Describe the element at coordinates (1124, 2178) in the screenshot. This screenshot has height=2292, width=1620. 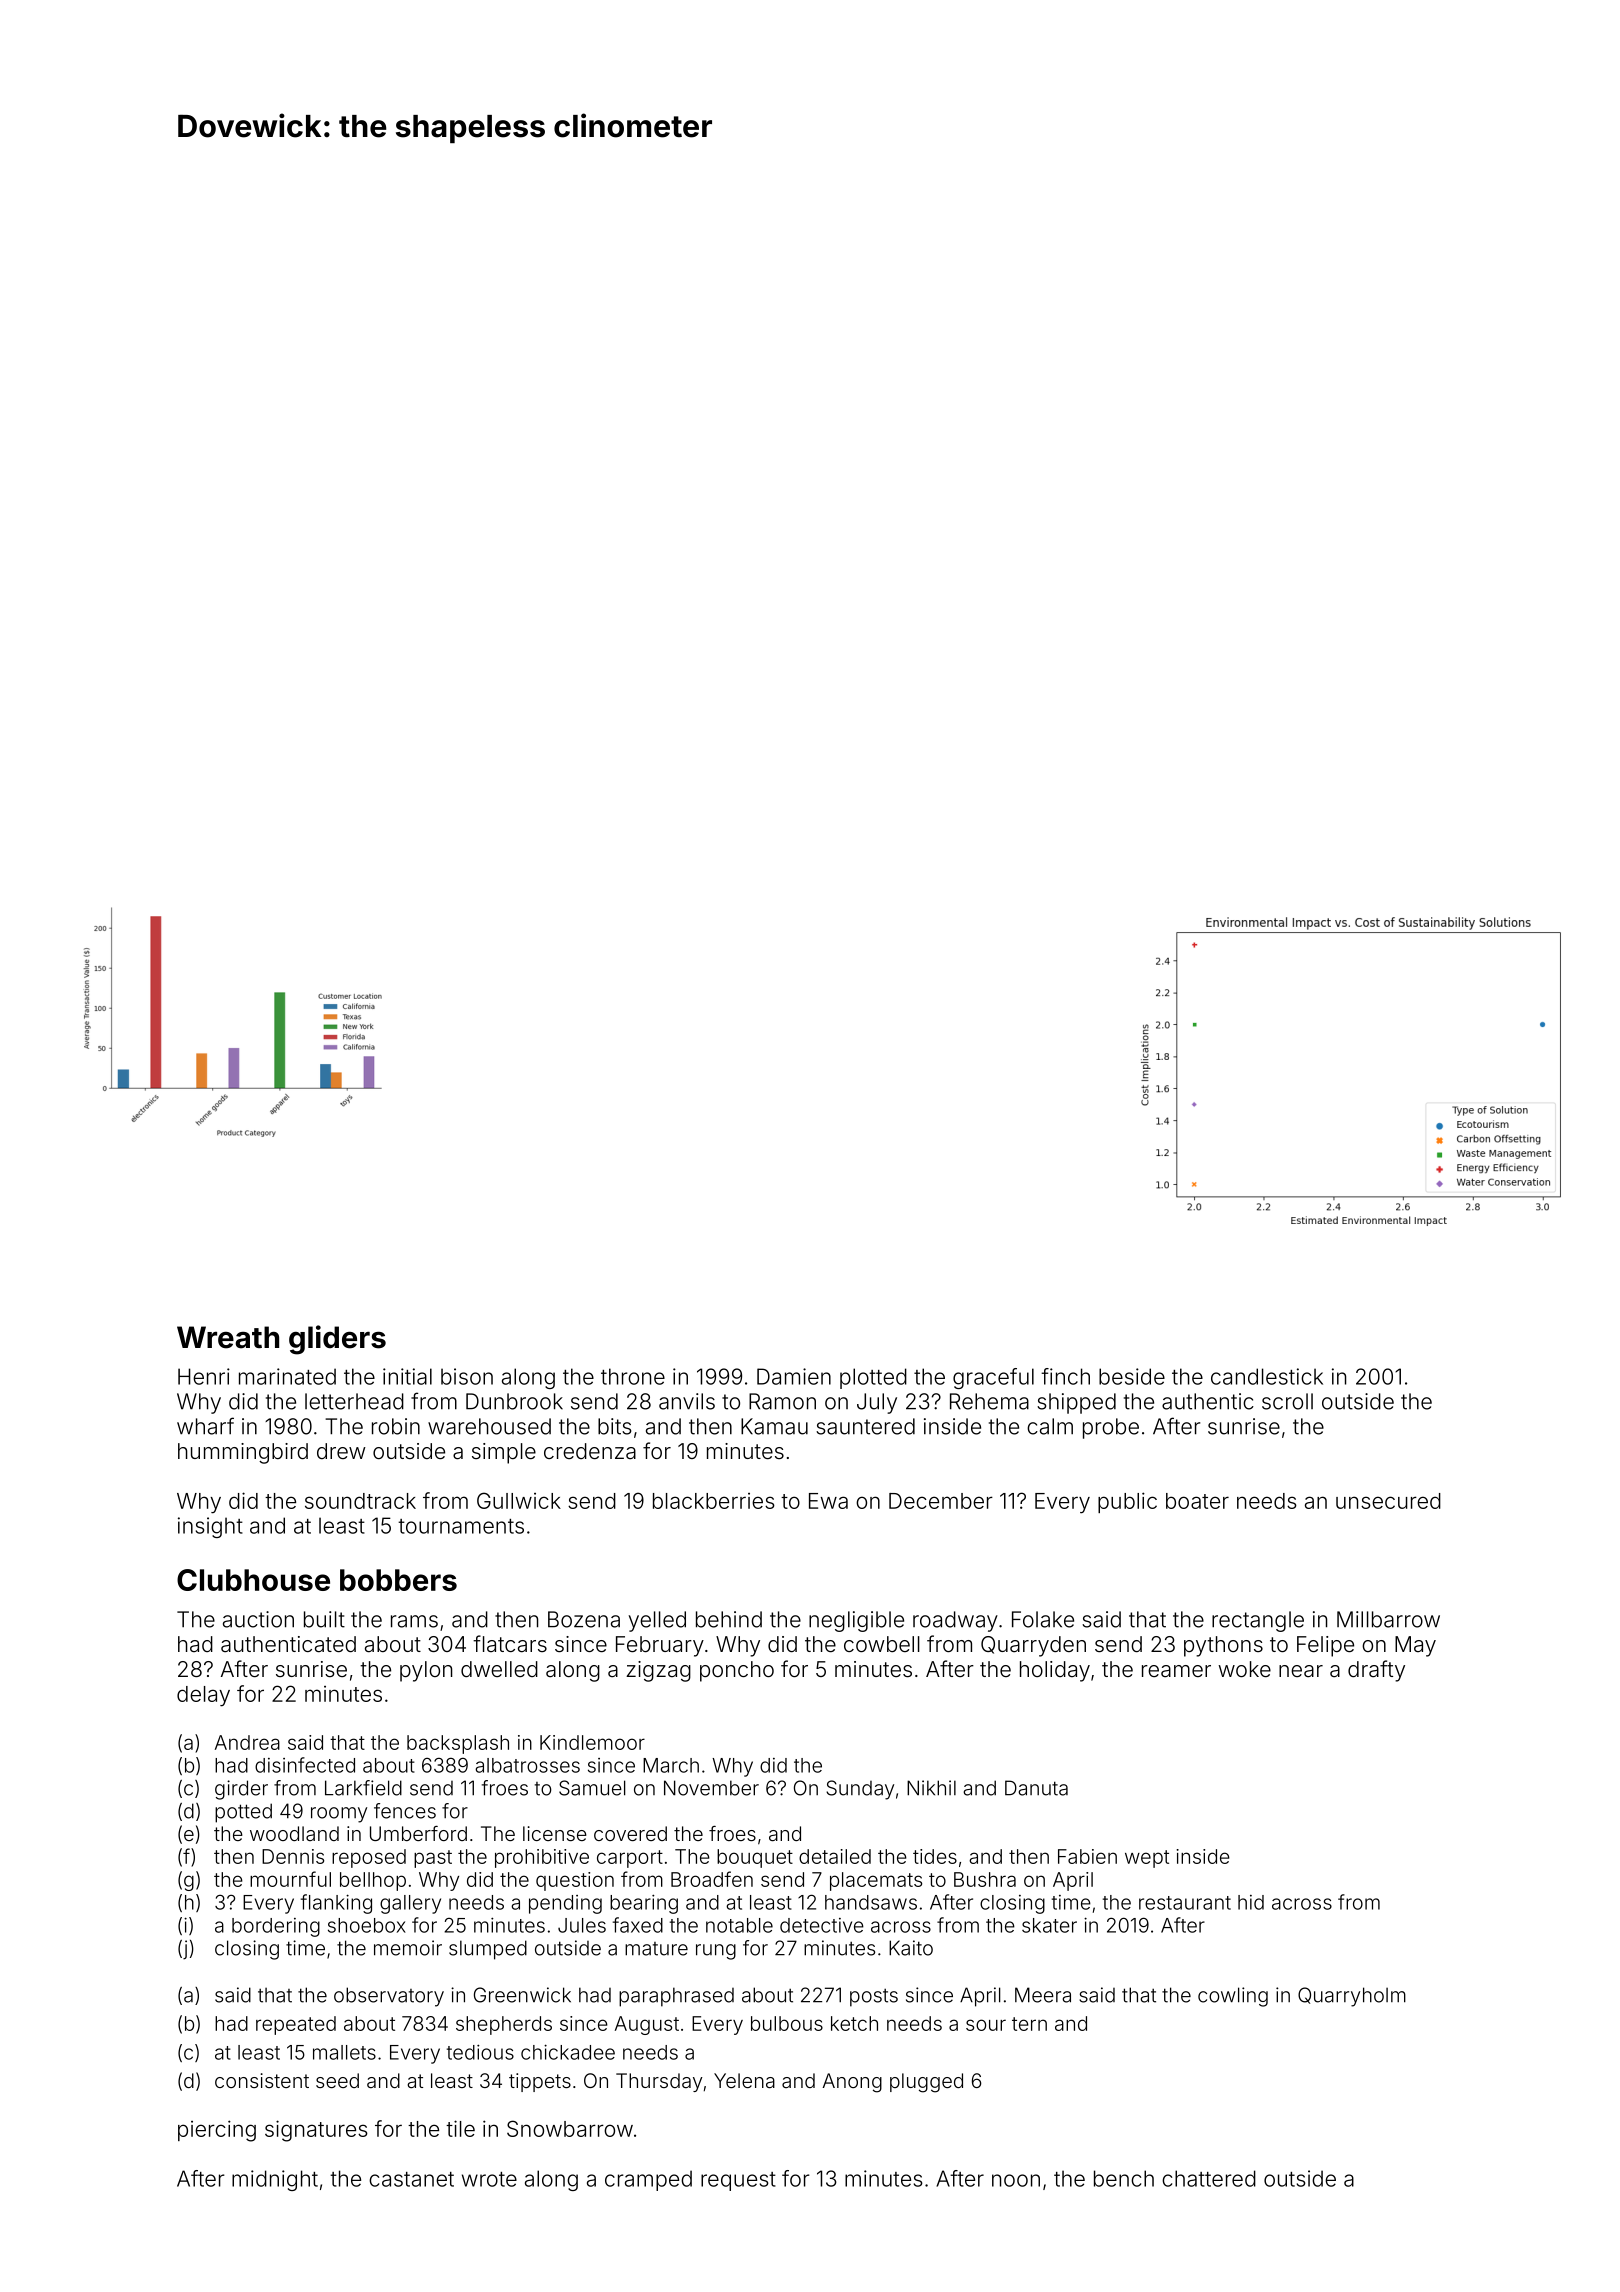
I see `bench` at that location.
